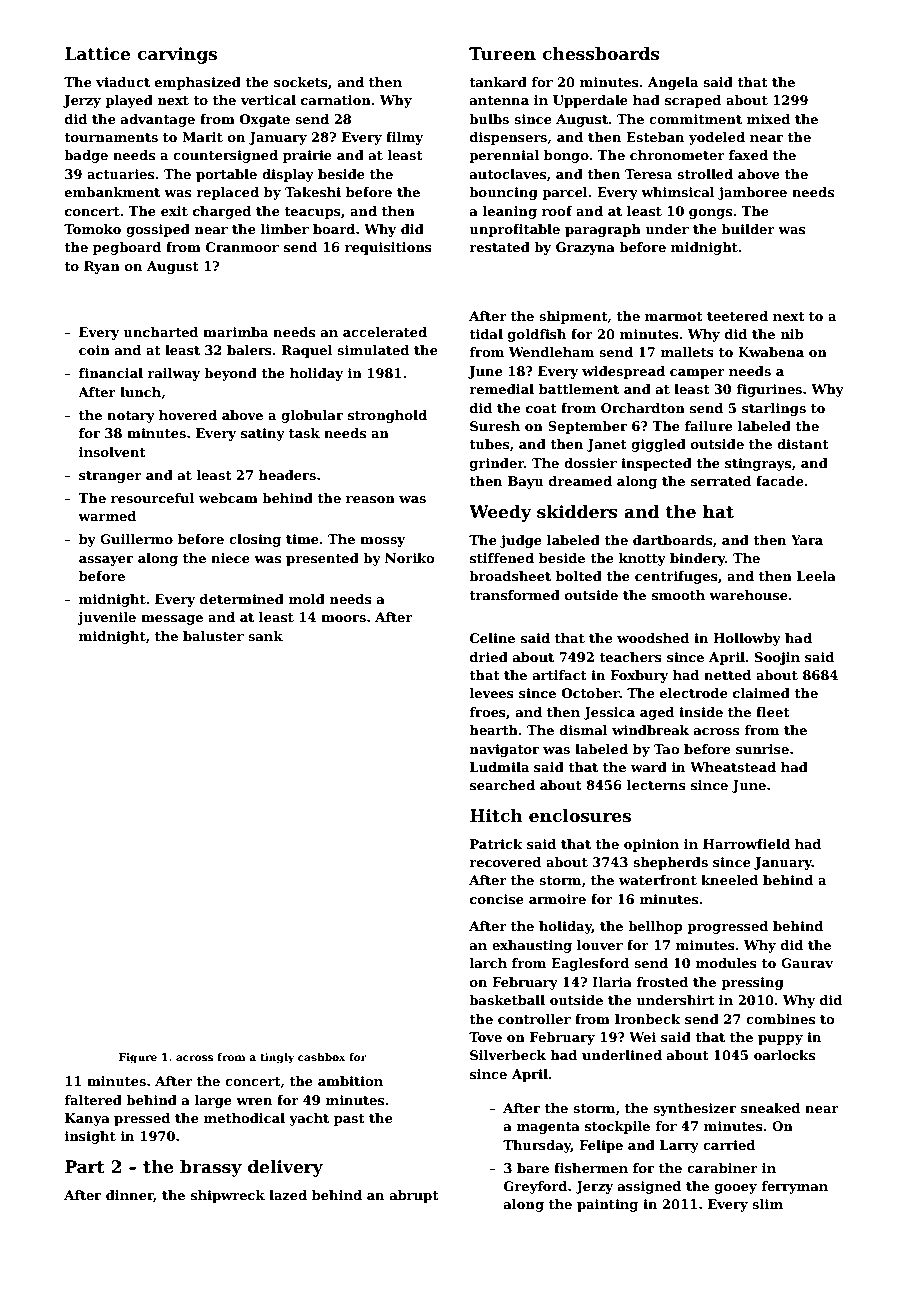 This page has height=1316, width=908. Describe the element at coordinates (228, 1196) in the page. I see `shipwreck` at that location.
